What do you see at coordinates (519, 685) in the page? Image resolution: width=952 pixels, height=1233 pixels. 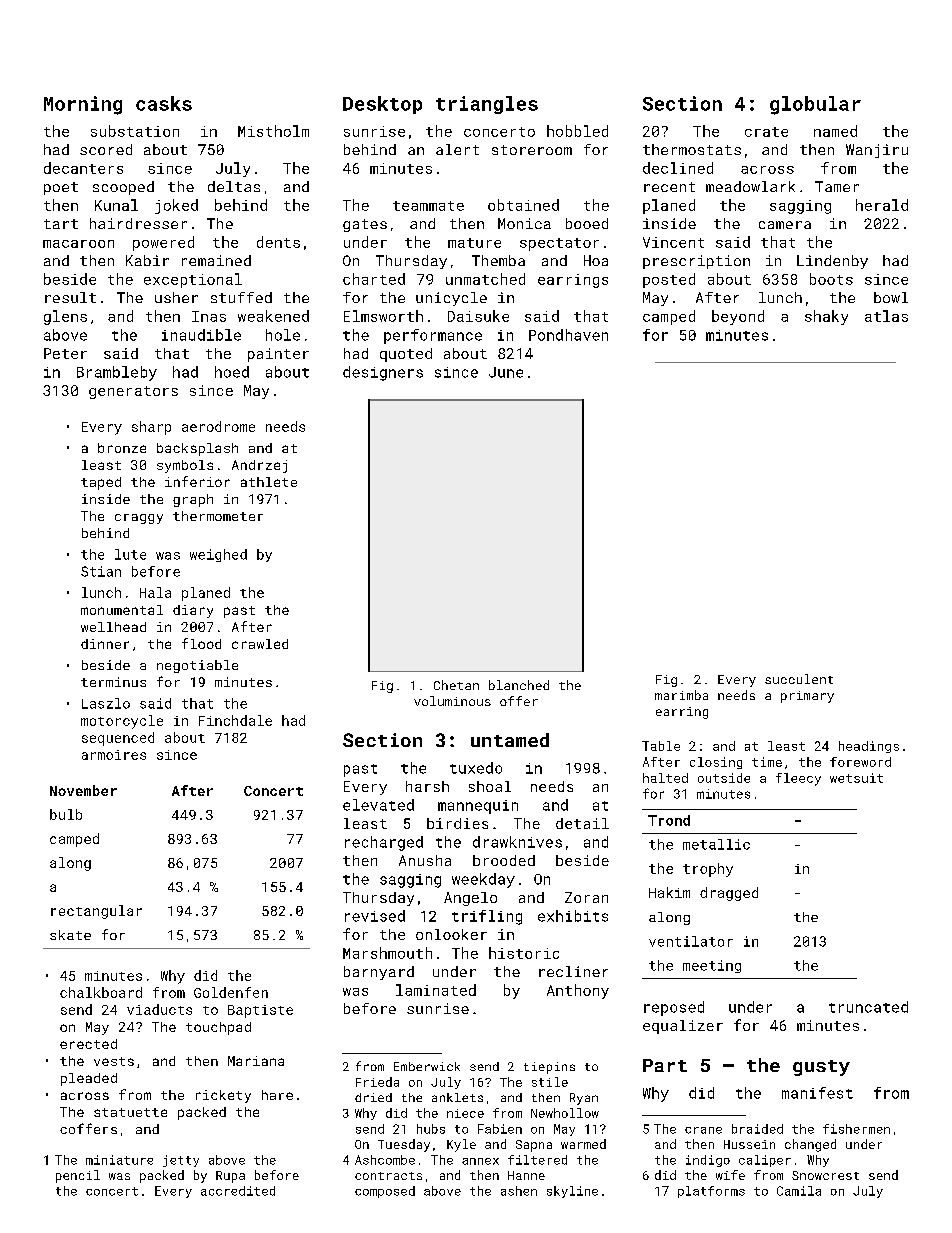 I see `blanched` at bounding box center [519, 685].
